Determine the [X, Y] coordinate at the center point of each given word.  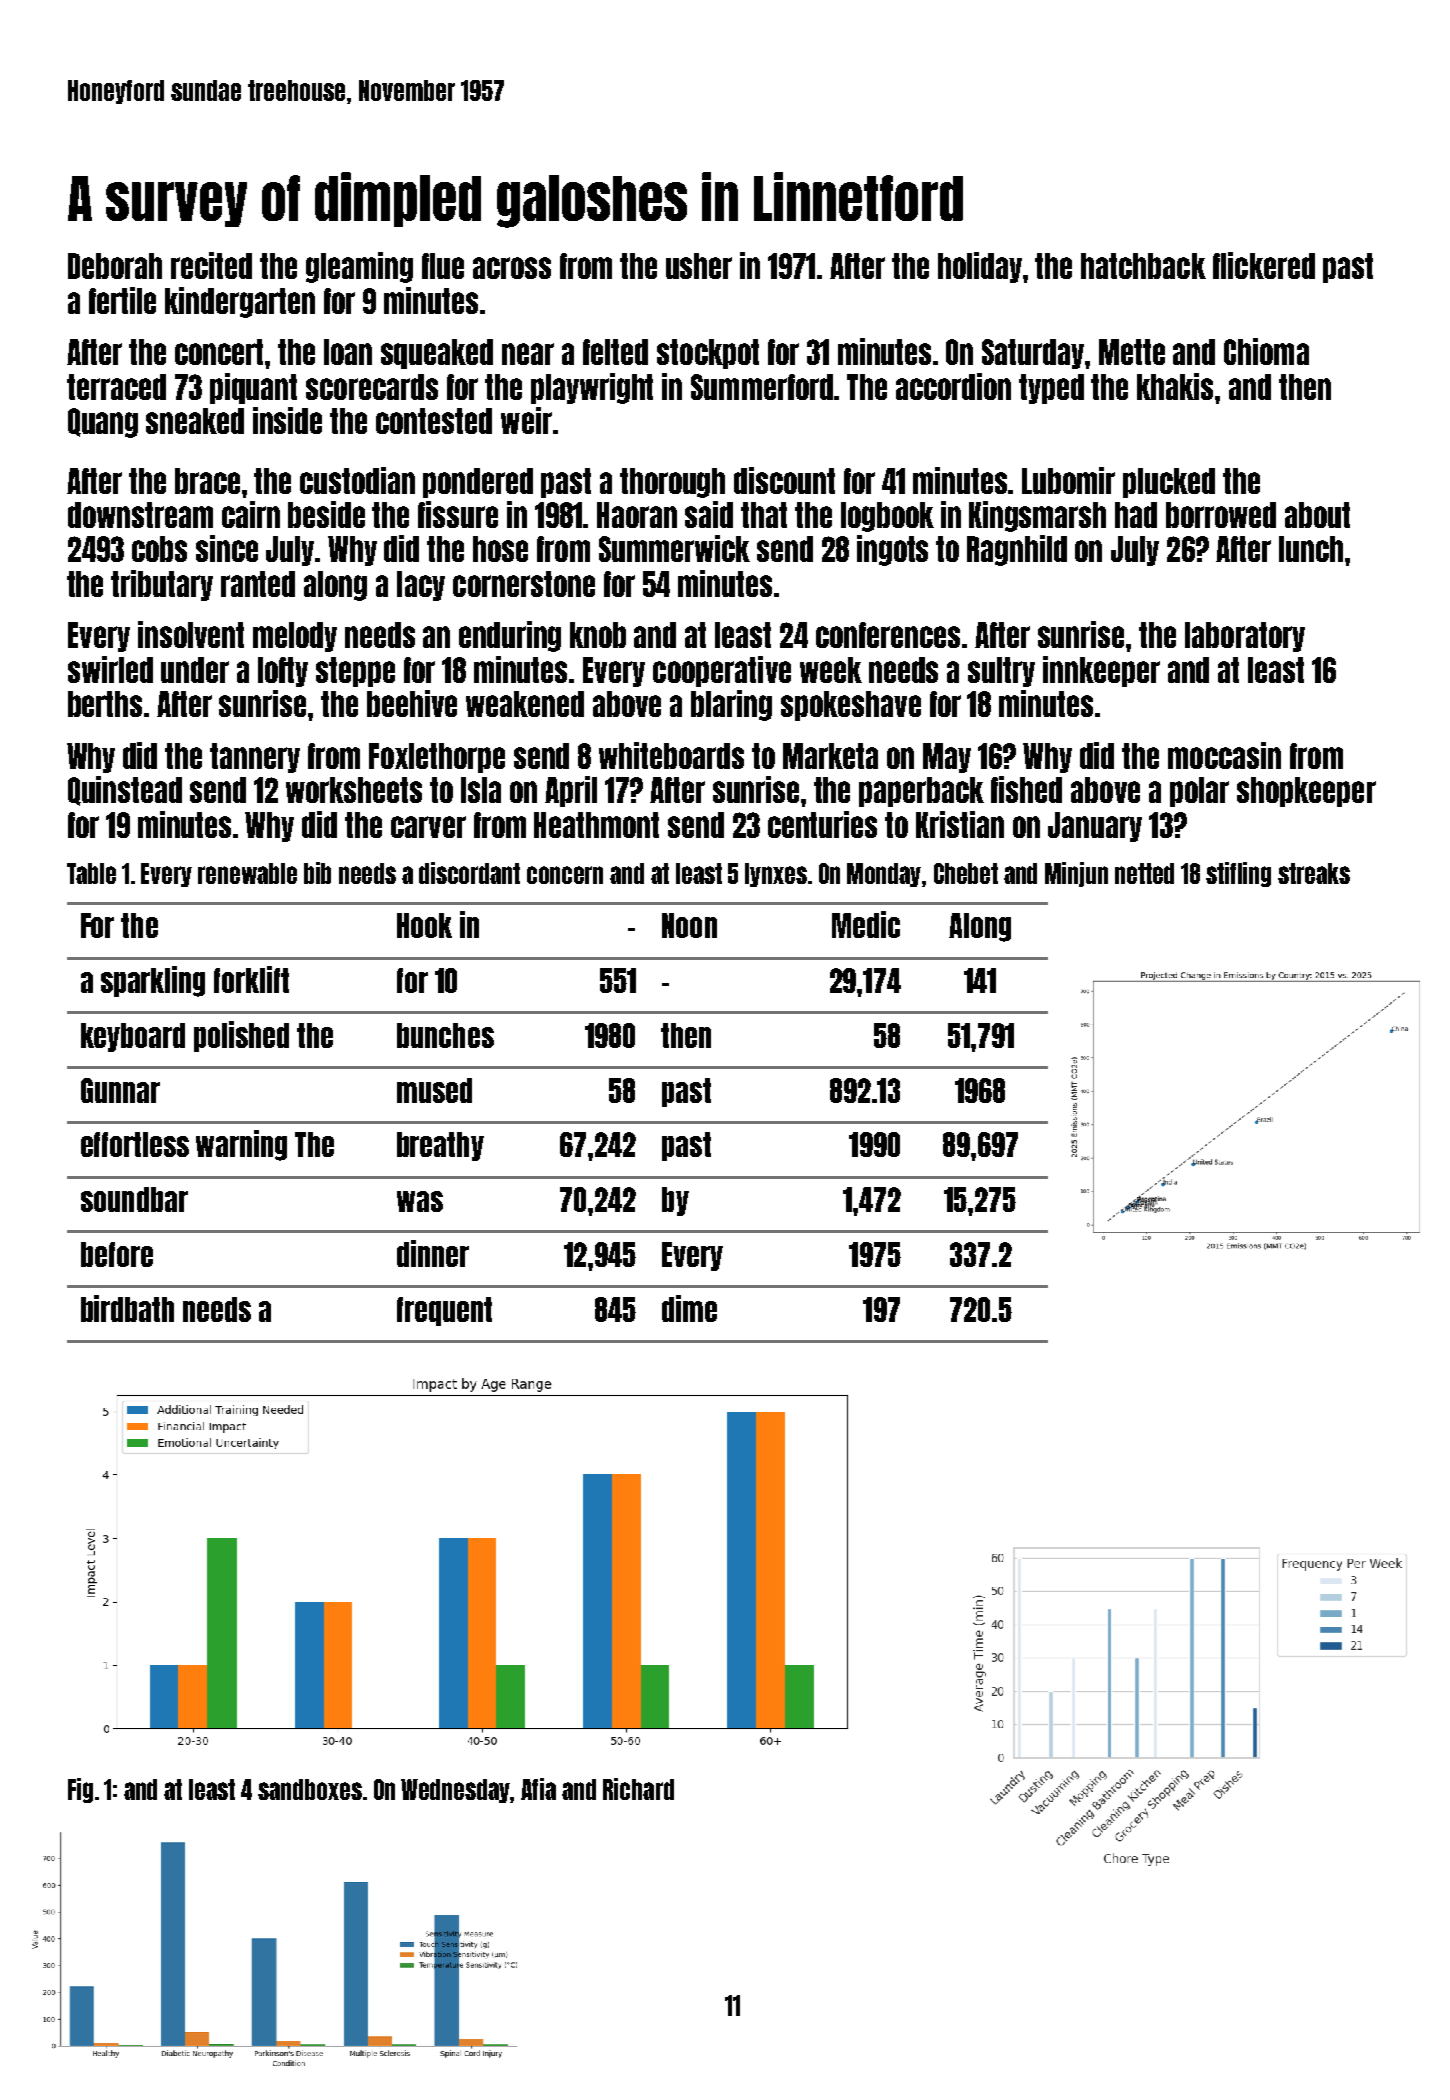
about [1317, 515]
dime [689, 1308]
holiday [980, 267]
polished [241, 1036]
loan [348, 352]
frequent [444, 1311]
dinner [433, 1253]
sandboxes [310, 1789]
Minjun [1076, 874]
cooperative [722, 671]
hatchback [1143, 266]
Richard [638, 1789]
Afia [538, 1789]
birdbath [127, 1308]
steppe [355, 672]
